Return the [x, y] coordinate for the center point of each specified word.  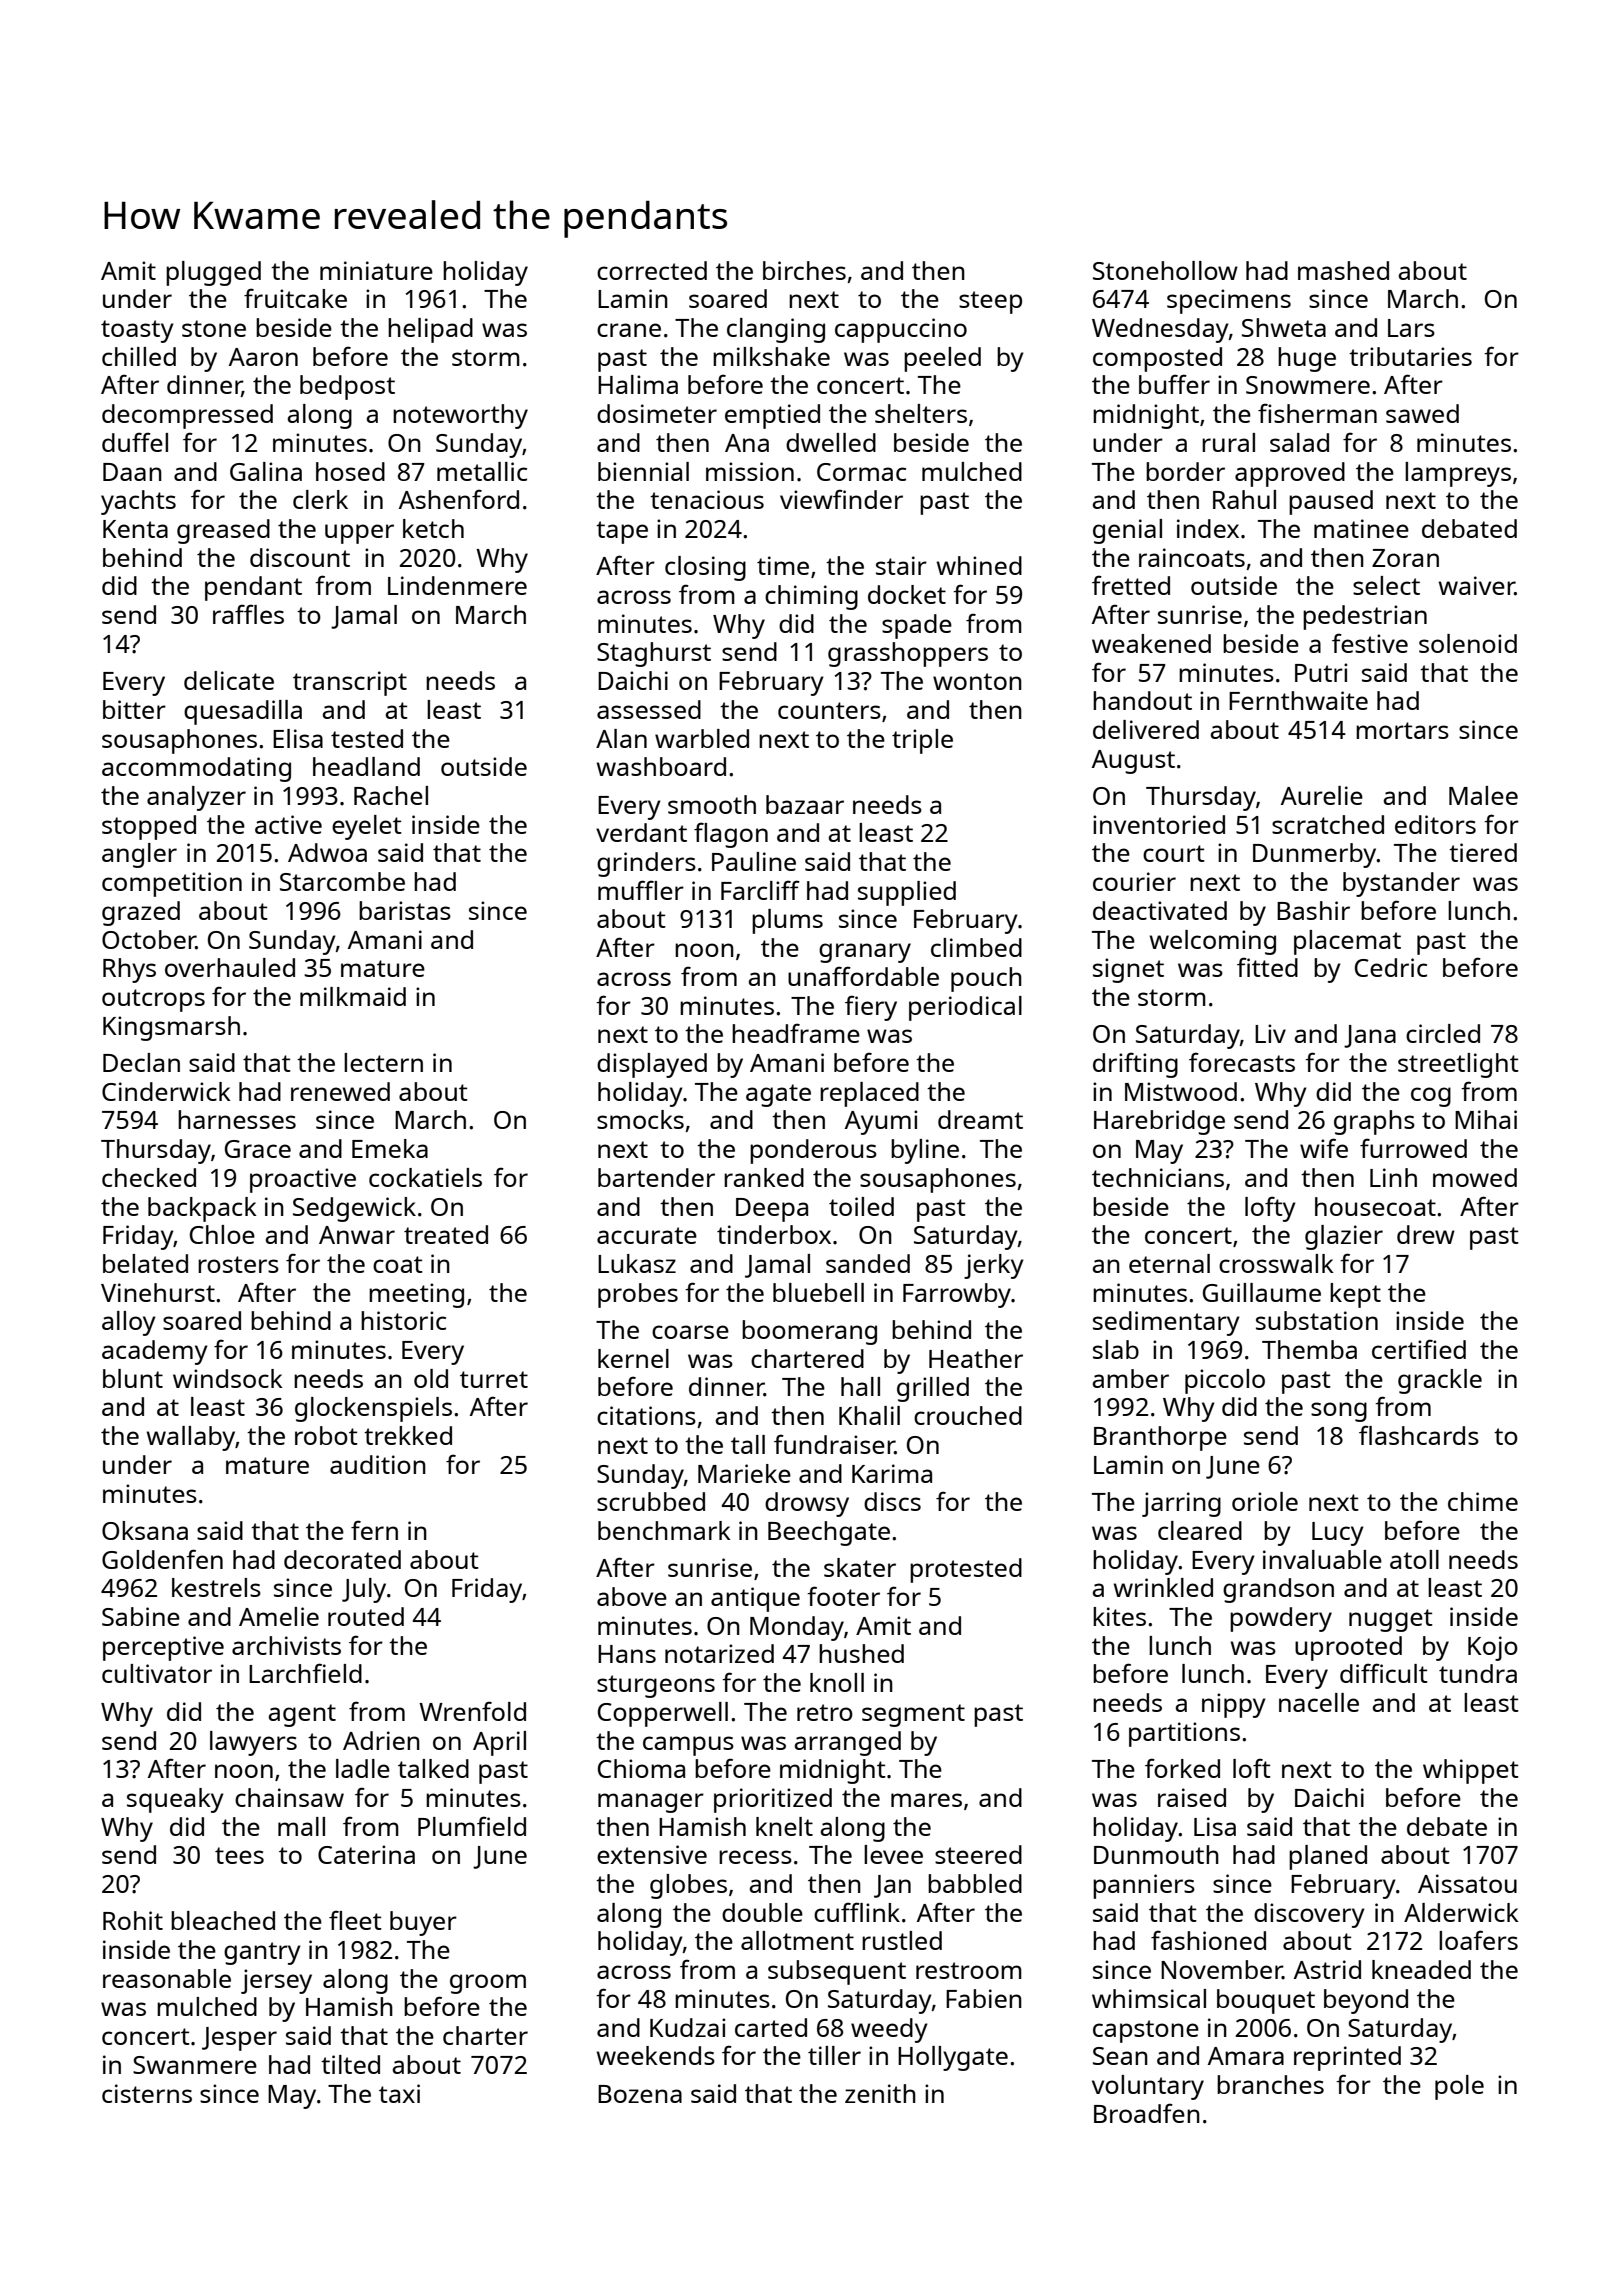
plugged [213, 273]
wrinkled [1163, 1587]
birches [804, 270]
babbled [975, 1883]
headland [366, 766]
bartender [656, 1177]
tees [239, 1855]
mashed [1343, 270]
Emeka [390, 1148]
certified [1419, 1349]
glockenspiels [373, 1409]
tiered [1483, 852]
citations [646, 1415]
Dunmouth [1156, 1854]
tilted [350, 2064]
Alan [621, 738]
